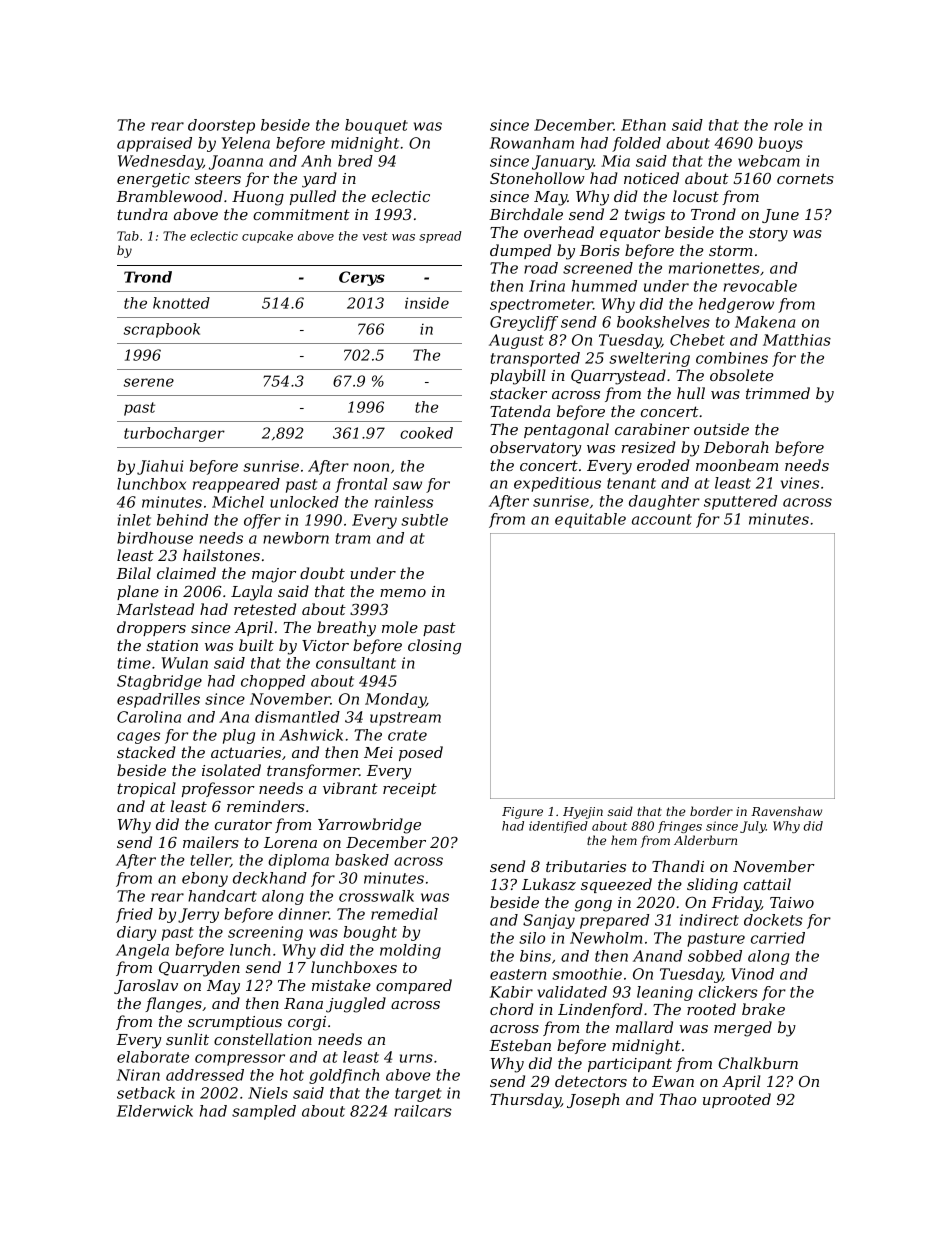 The height and width of the screenshot is (1233, 952). What do you see at coordinates (558, 827) in the screenshot?
I see `identified` at bounding box center [558, 827].
